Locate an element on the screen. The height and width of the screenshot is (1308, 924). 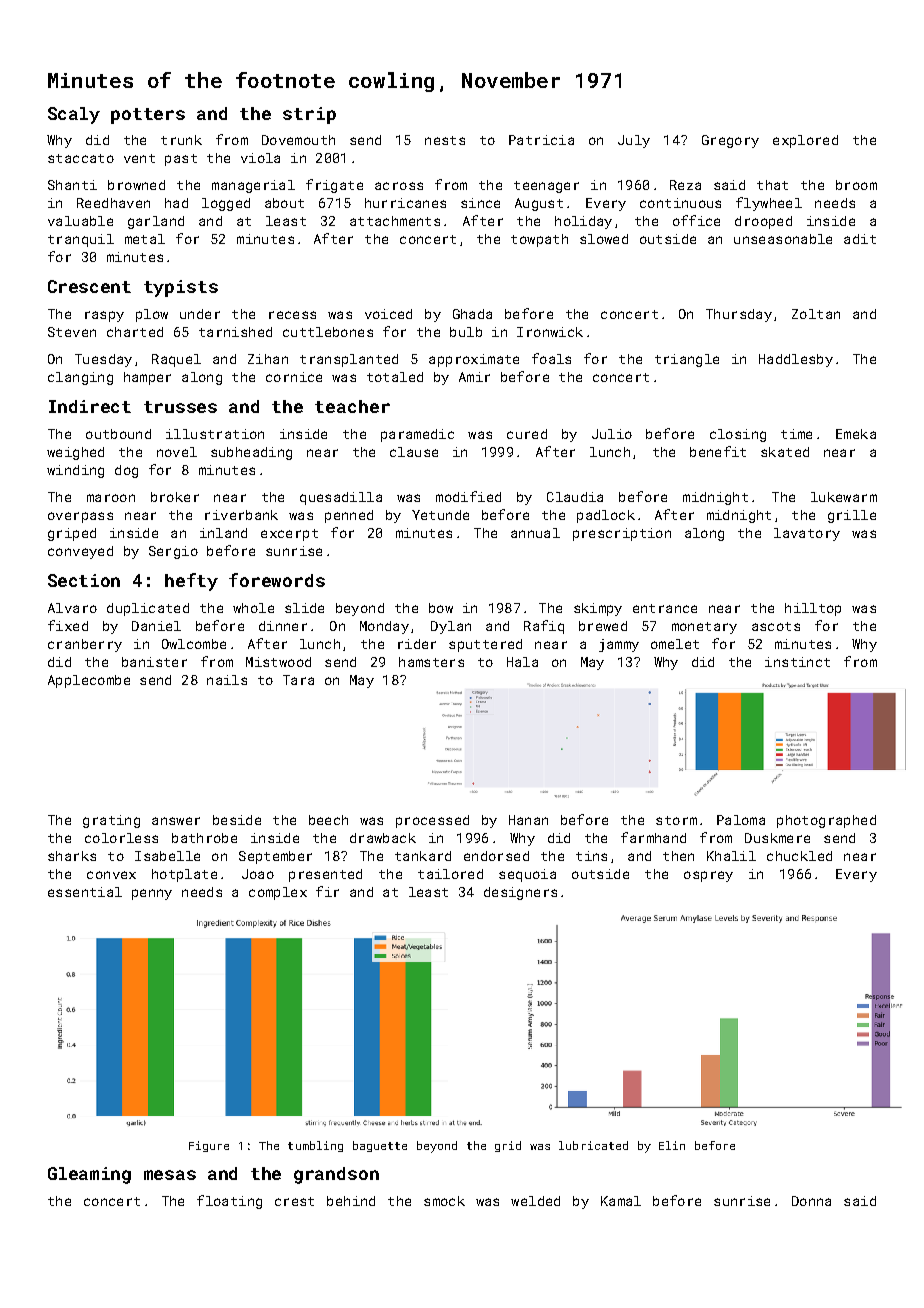
storm is located at coordinates (676, 820).
